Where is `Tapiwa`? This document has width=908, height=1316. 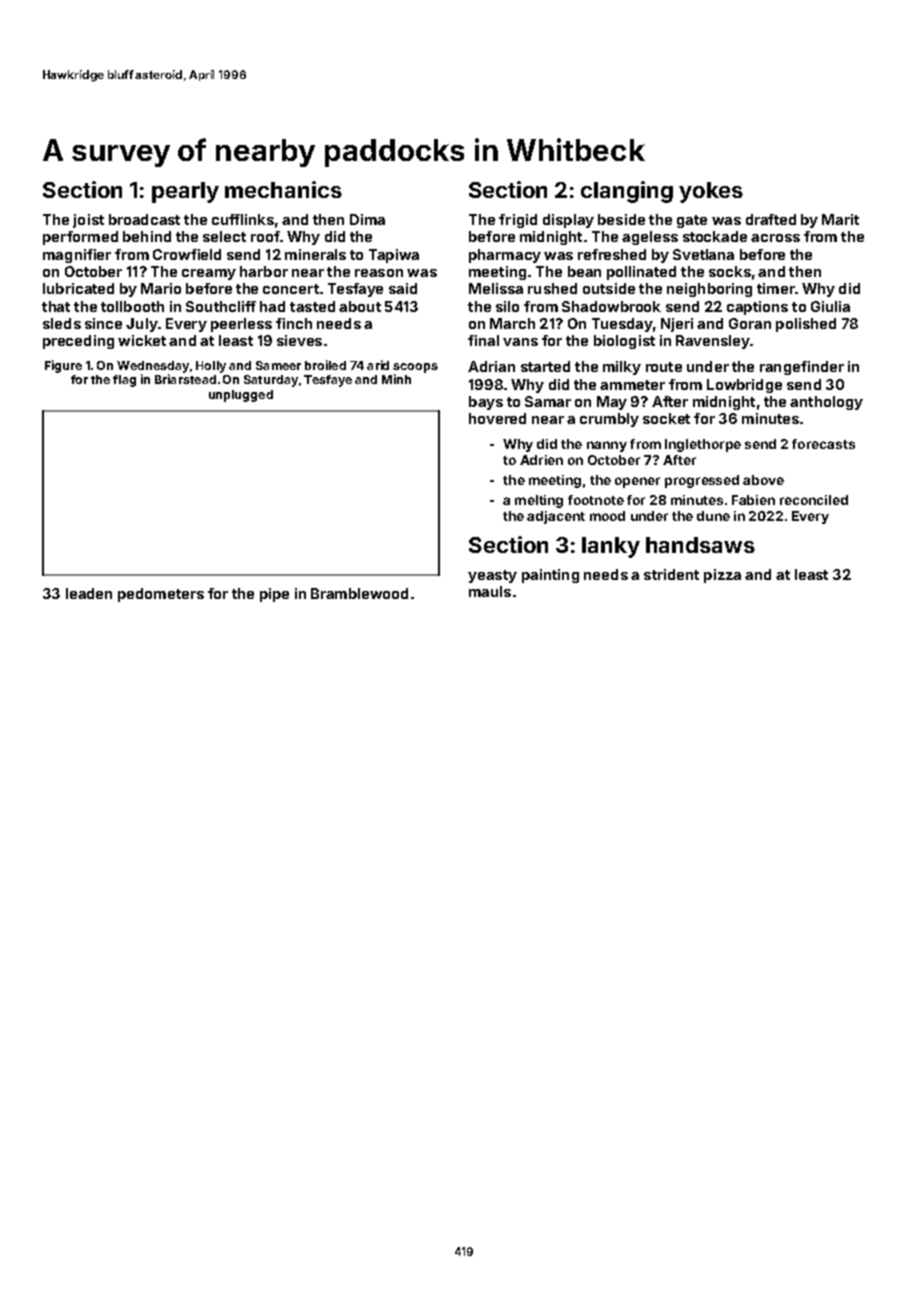
Tapiwa is located at coordinates (394, 256).
